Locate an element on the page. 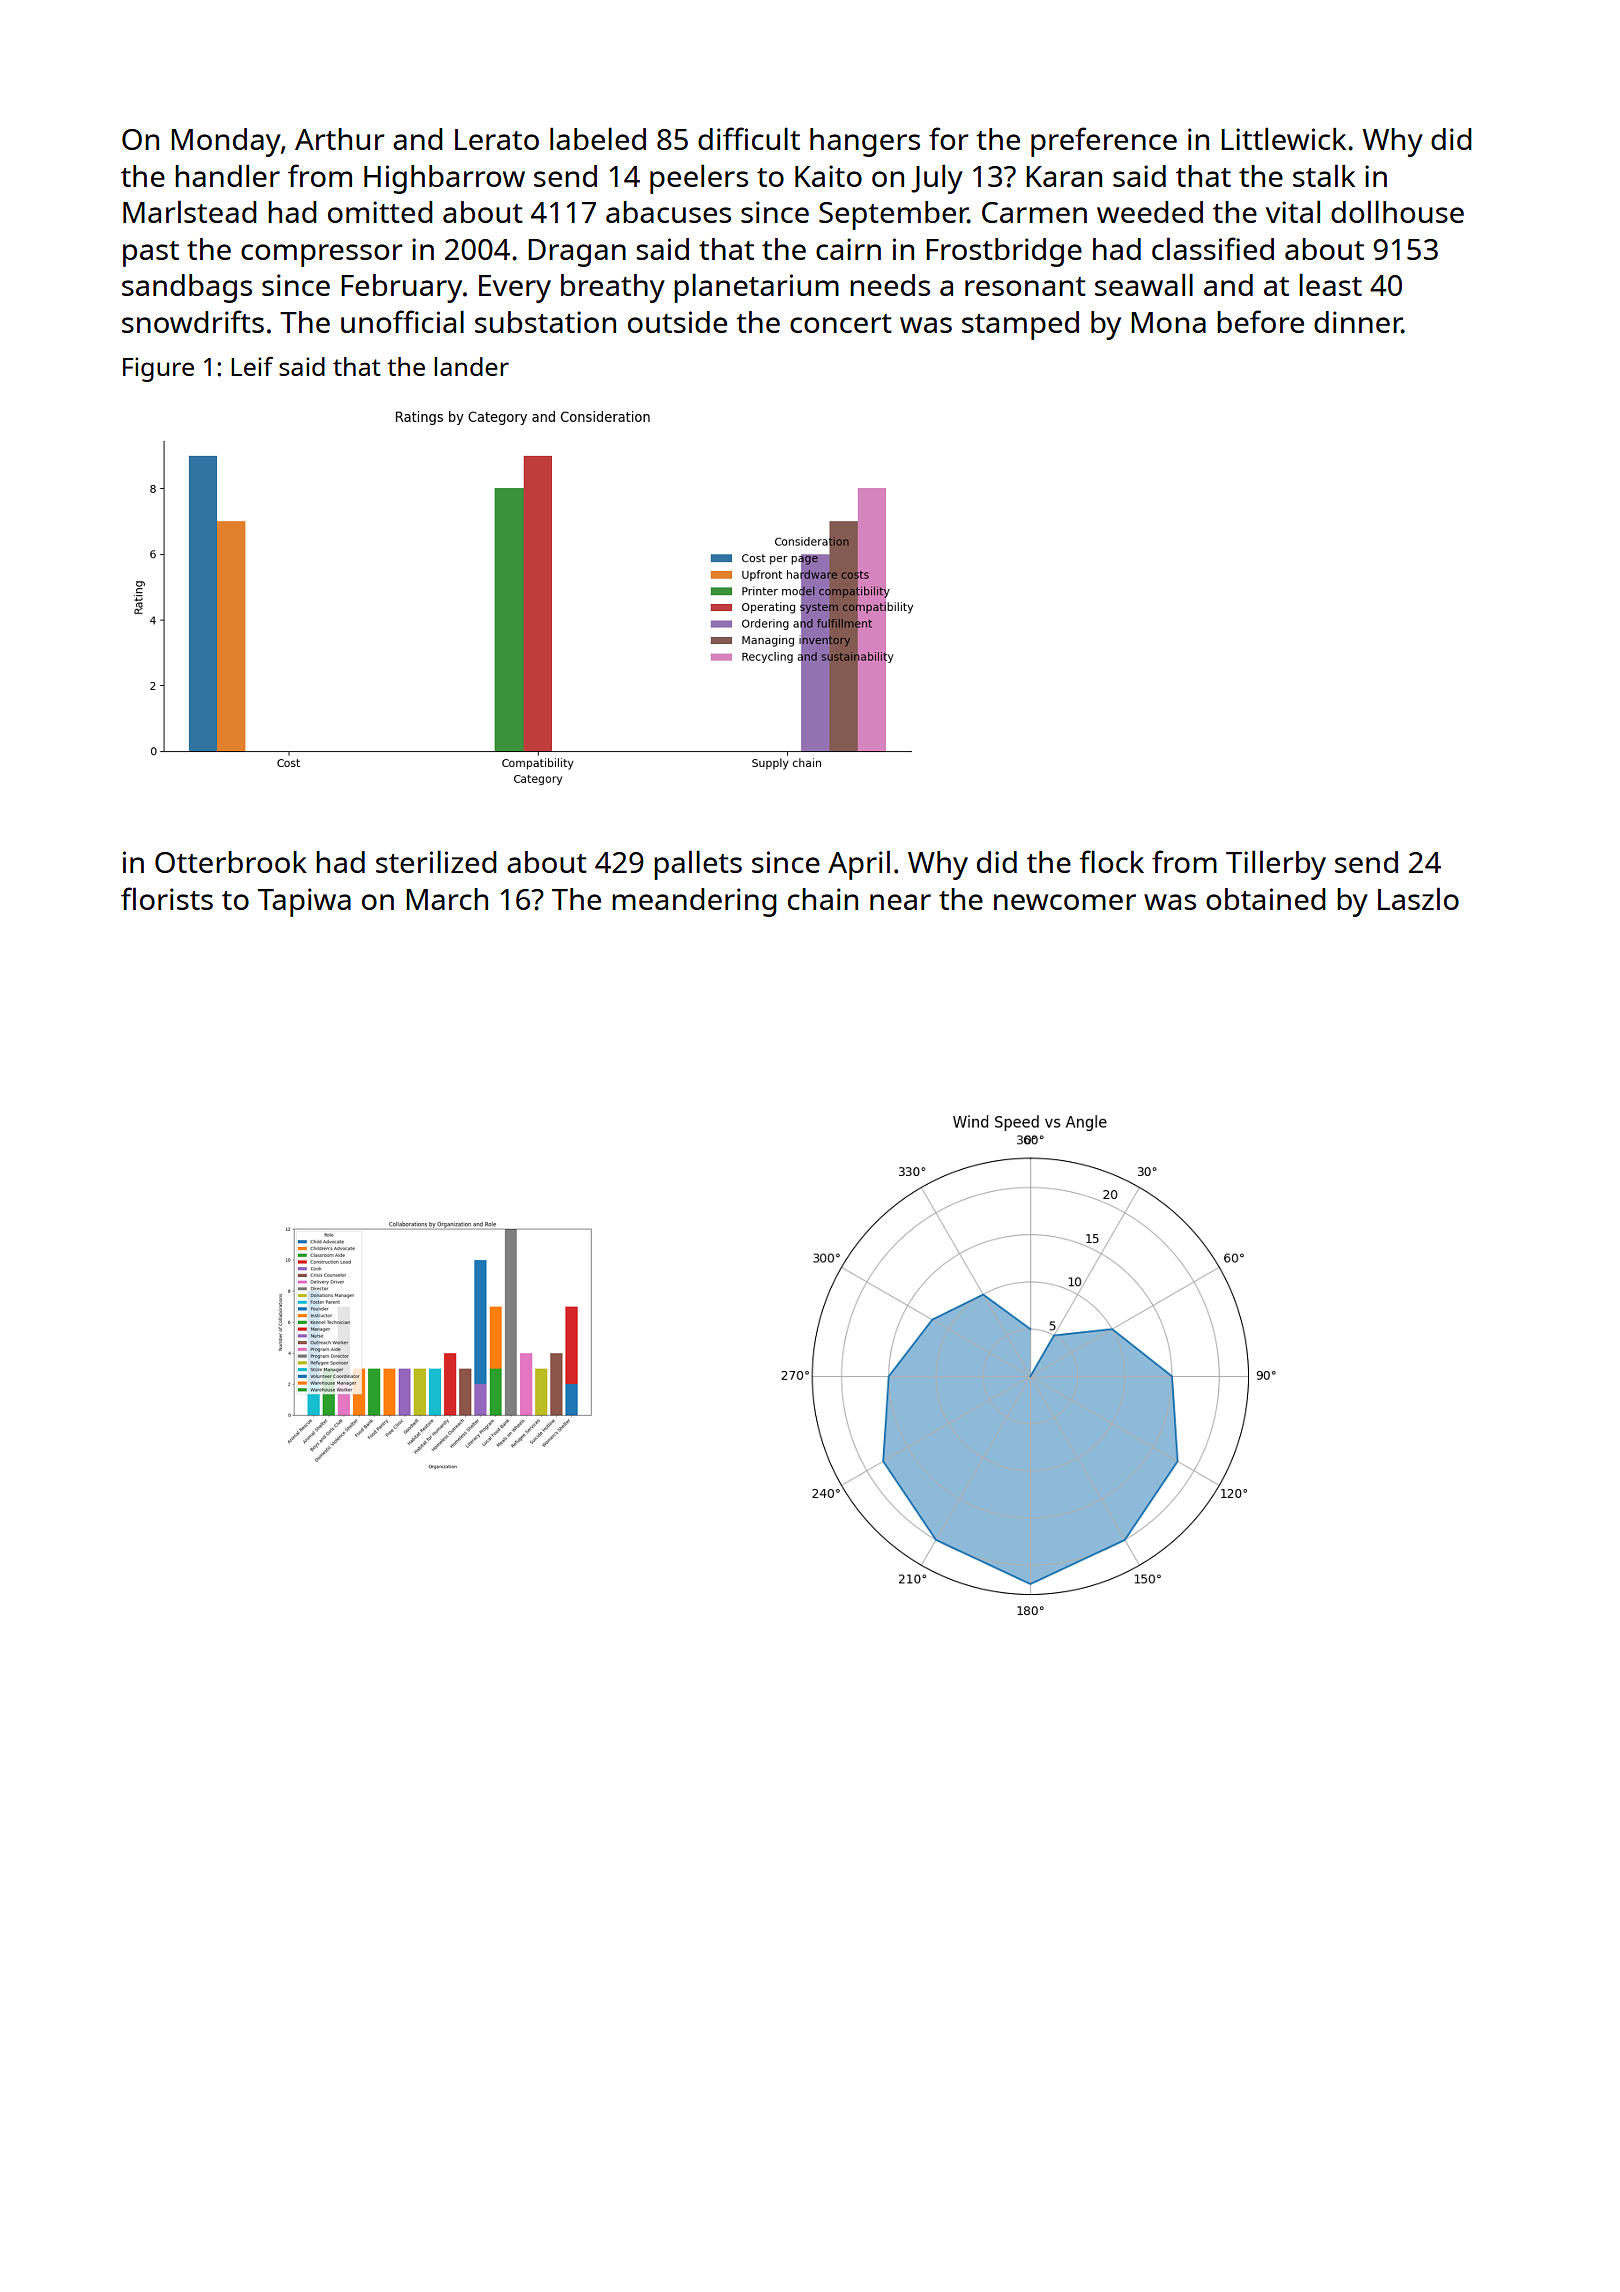  near is located at coordinates (900, 902).
